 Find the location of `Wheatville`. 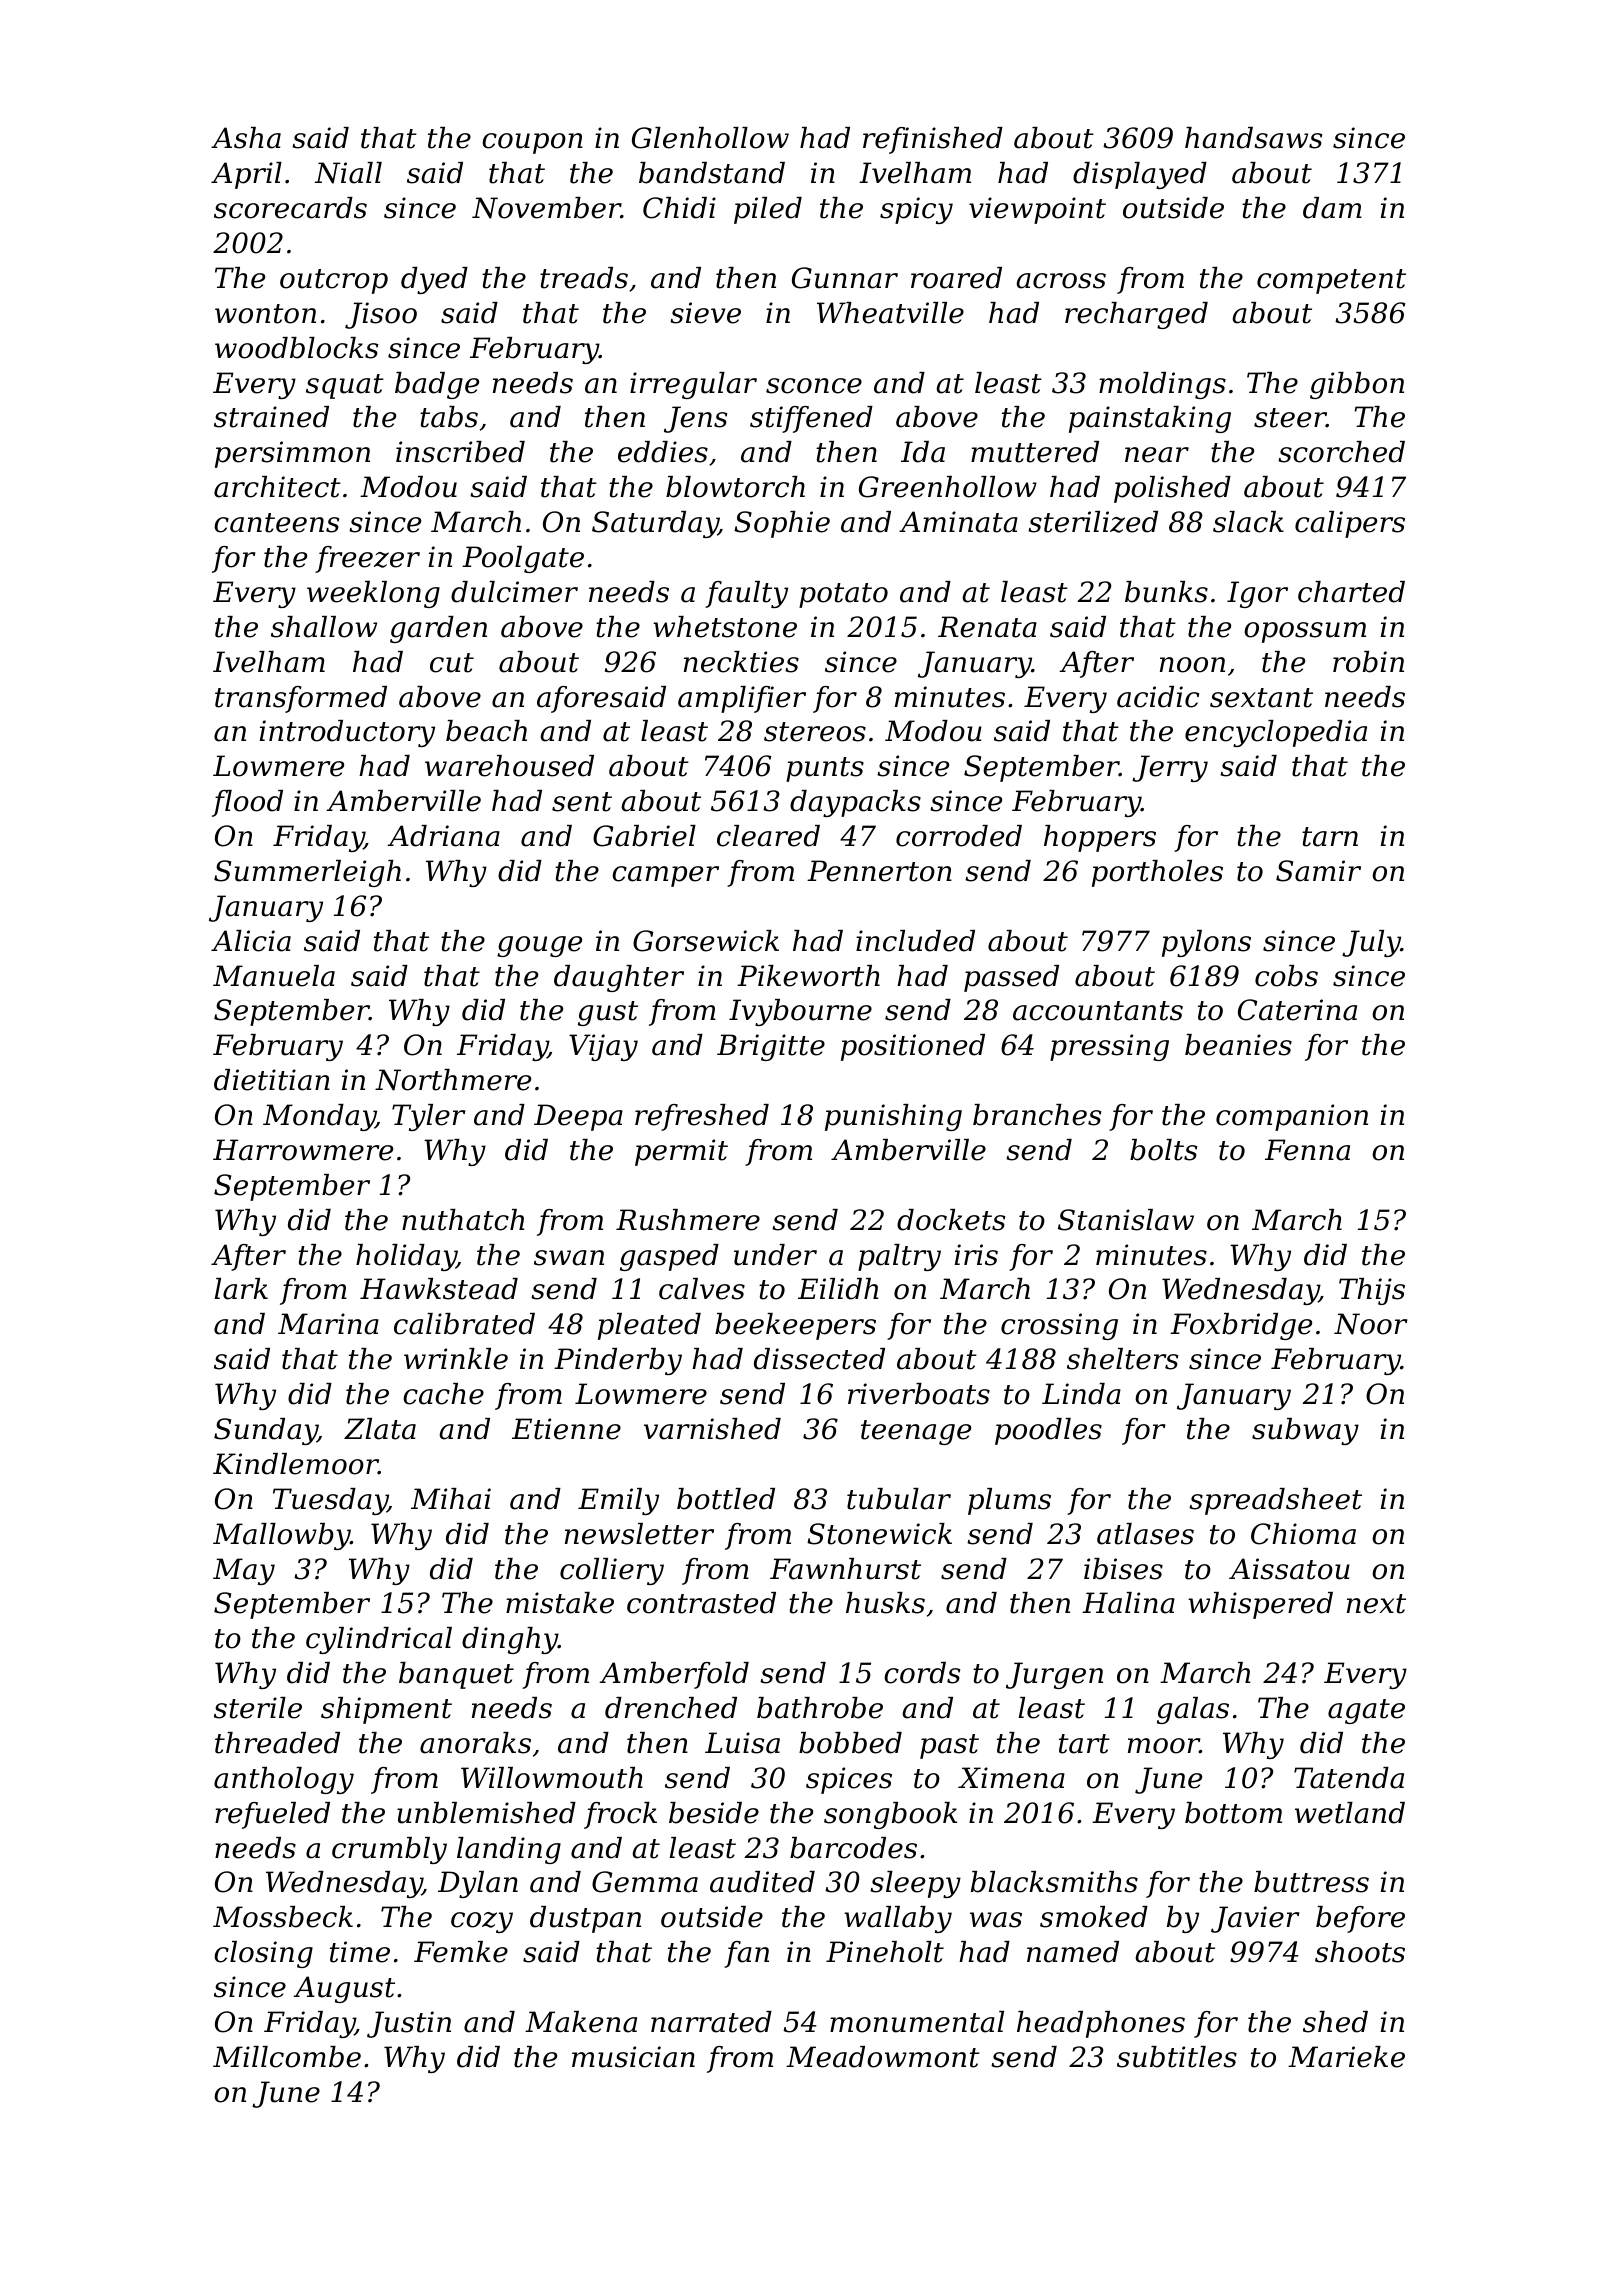

Wheatville is located at coordinates (890, 313).
